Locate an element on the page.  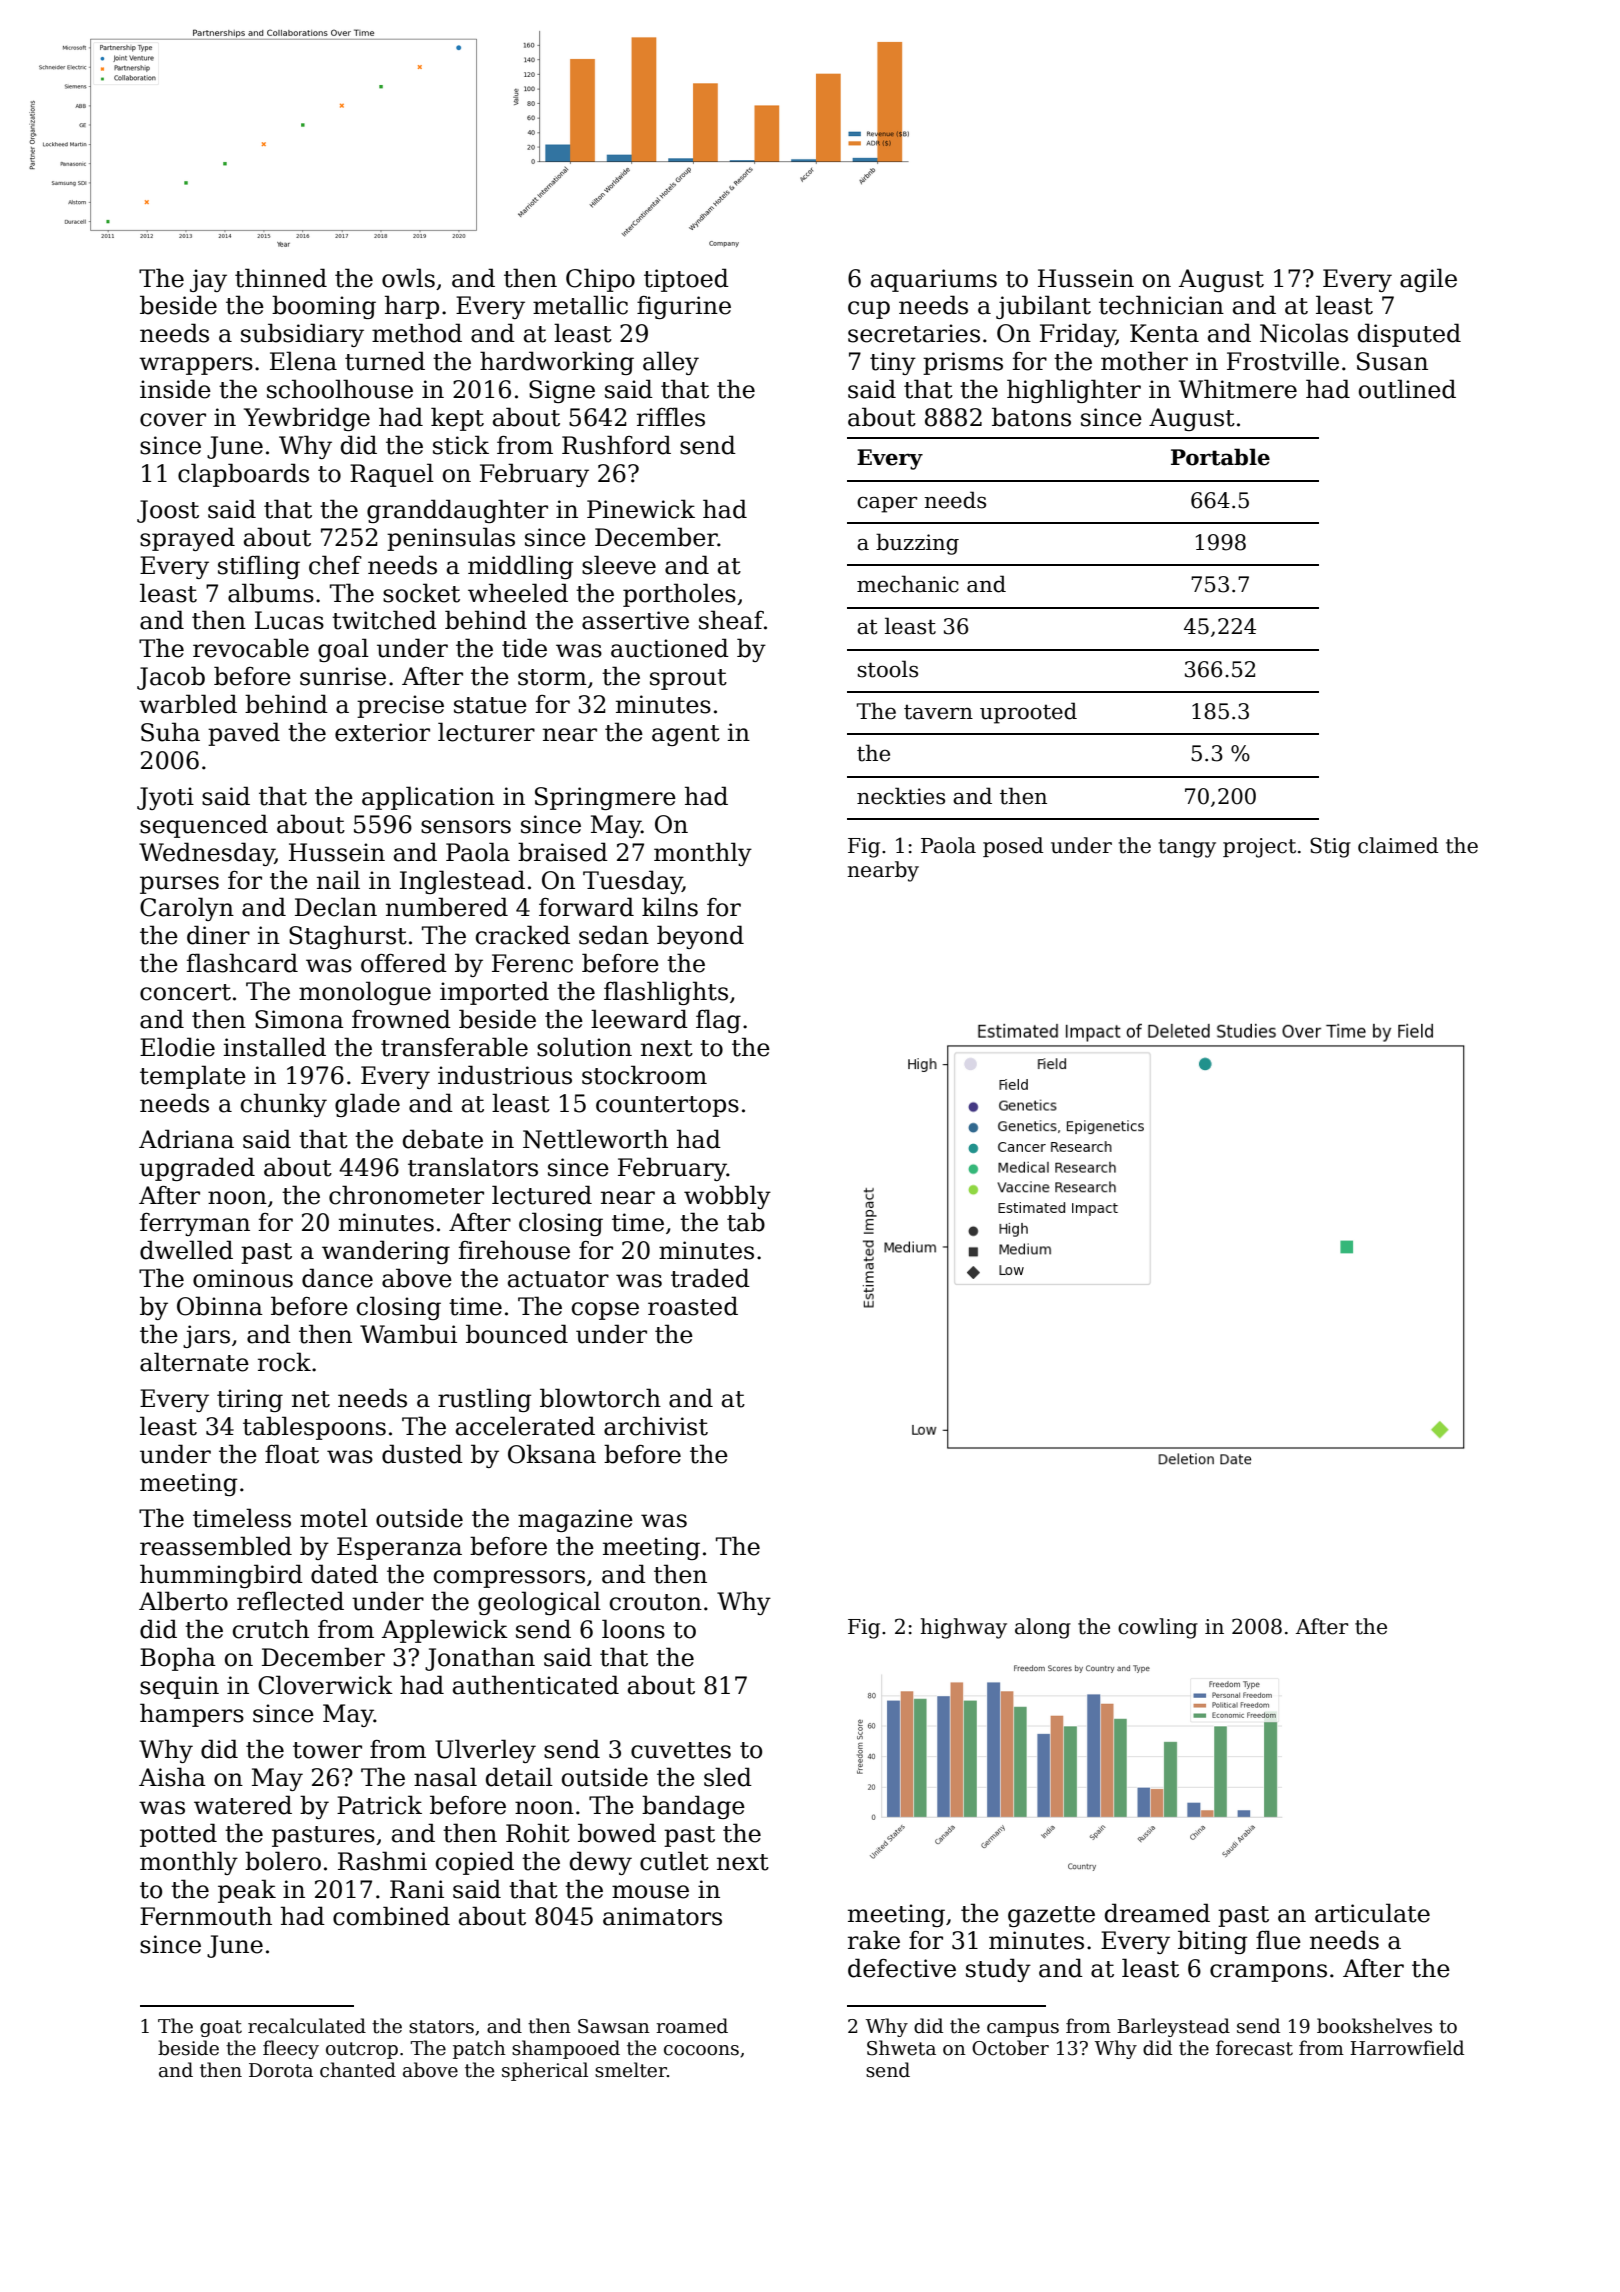
agile is located at coordinates (1428, 280).
